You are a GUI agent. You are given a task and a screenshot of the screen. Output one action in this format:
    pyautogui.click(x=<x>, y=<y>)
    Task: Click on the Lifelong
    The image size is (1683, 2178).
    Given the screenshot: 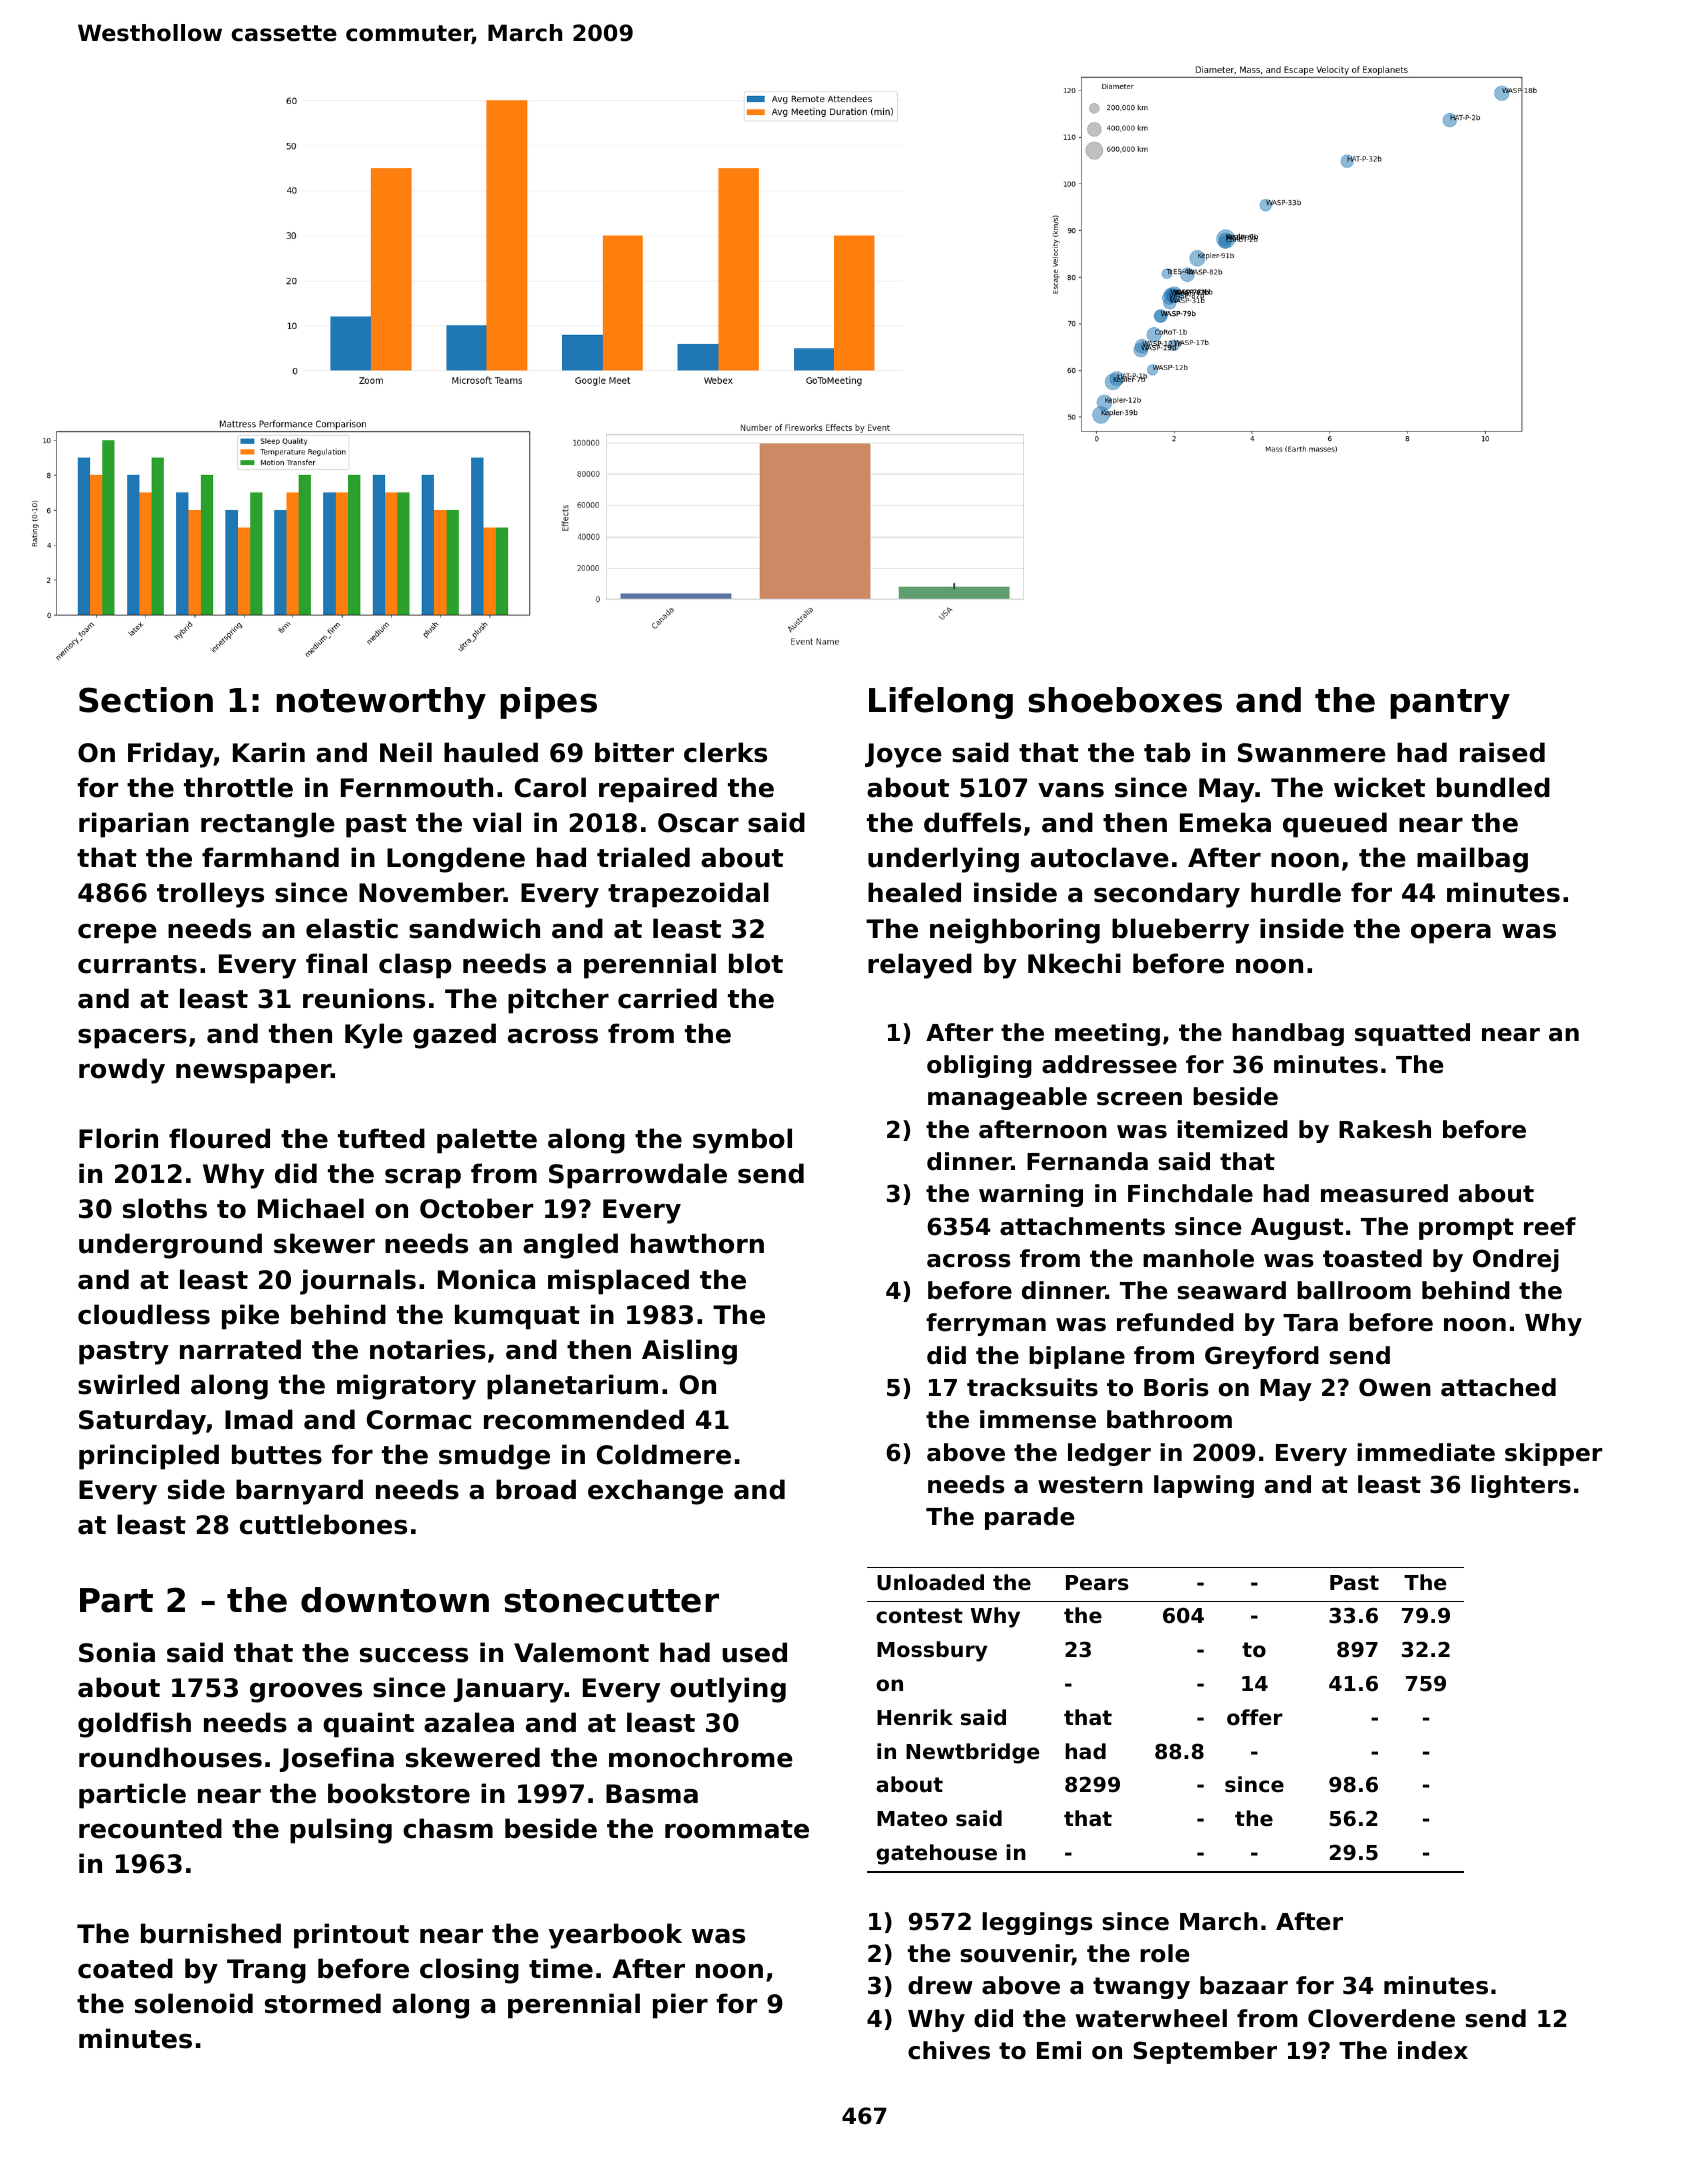 What is the action you would take?
    pyautogui.click(x=941, y=703)
